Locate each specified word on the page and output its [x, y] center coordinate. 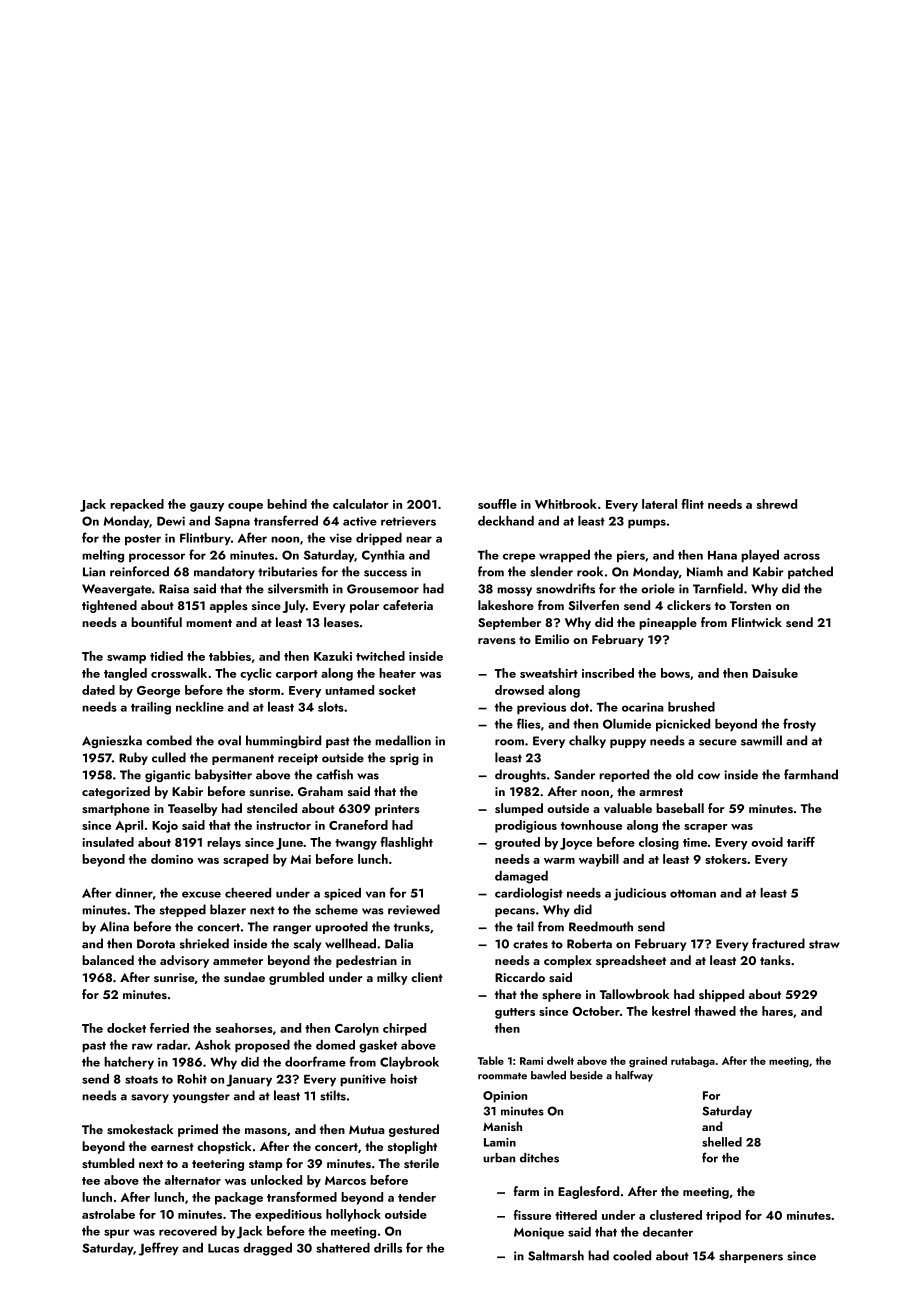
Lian [94, 572]
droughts [520, 775]
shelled [722, 1142]
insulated [108, 842]
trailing [151, 708]
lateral [659, 504]
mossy [514, 591]
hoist [403, 1079]
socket [397, 690]
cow [709, 776]
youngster [201, 1097]
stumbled [108, 1163]
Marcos [345, 1180]
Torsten [750, 605]
